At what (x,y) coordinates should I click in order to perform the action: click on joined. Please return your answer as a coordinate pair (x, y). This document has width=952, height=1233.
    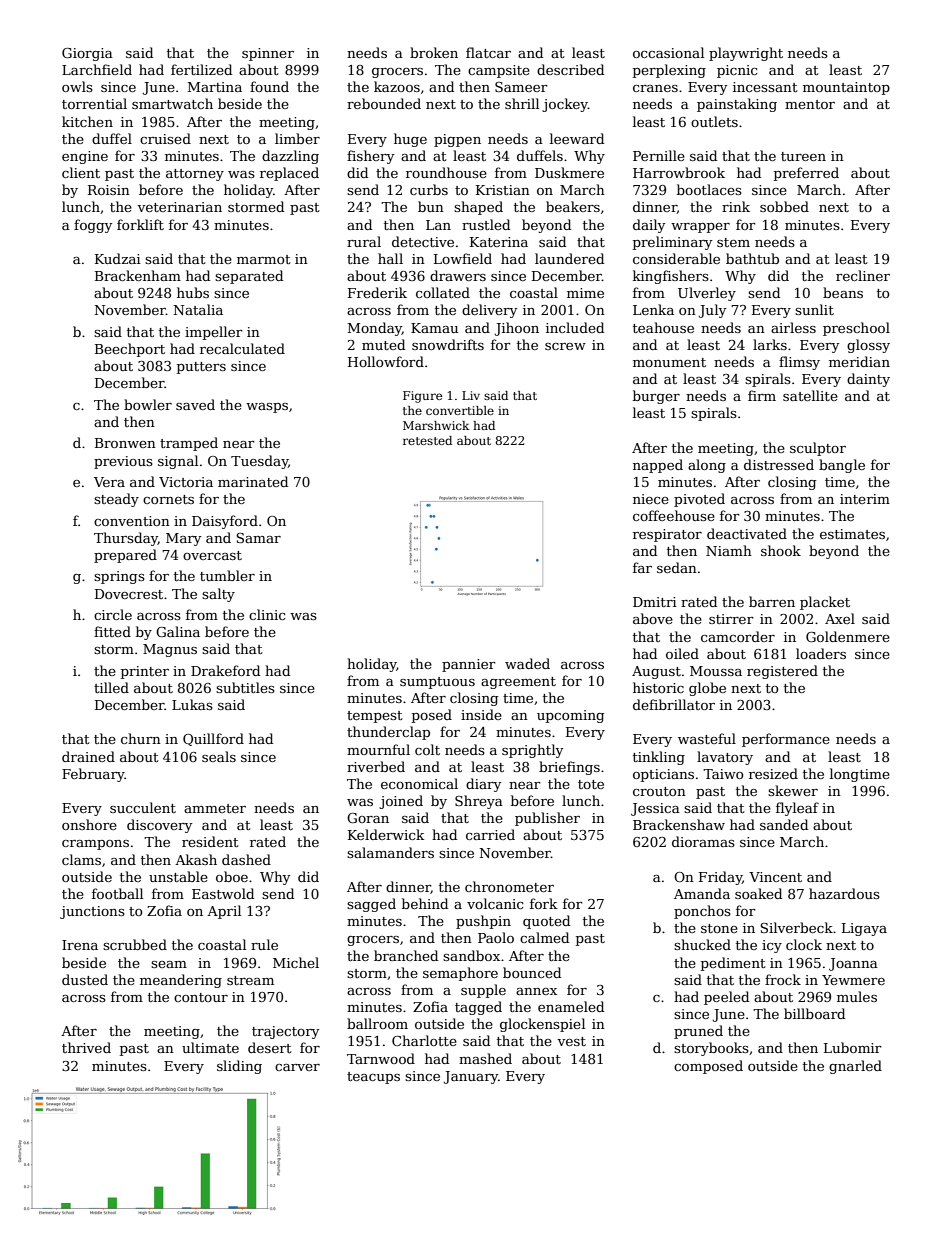
    Looking at the image, I should click on (401, 802).
